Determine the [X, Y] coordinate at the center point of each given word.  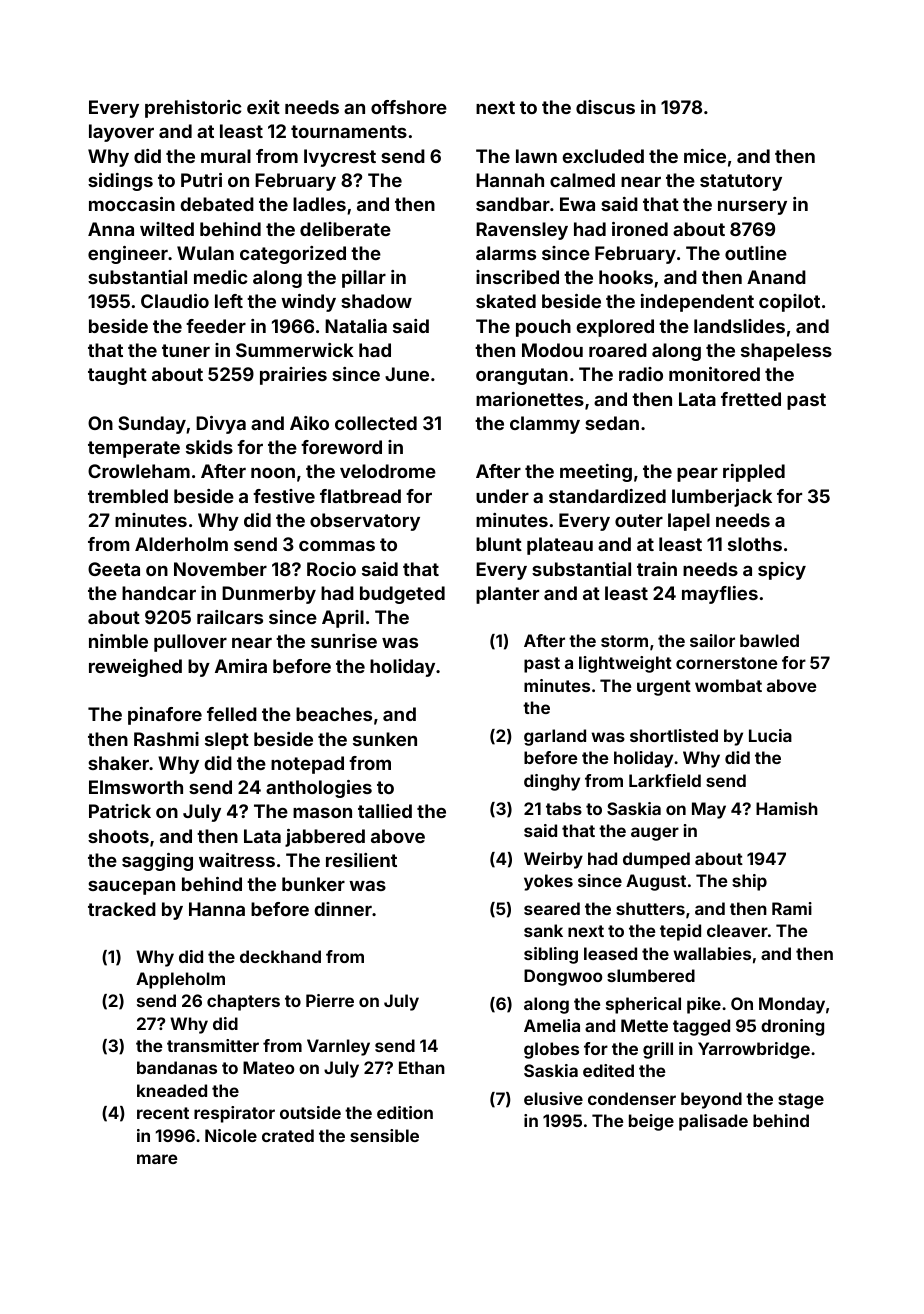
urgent [664, 688]
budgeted [402, 595]
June [407, 374]
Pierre [330, 1000]
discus [605, 107]
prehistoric [193, 109]
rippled [754, 473]
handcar [159, 593]
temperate [134, 449]
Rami [792, 908]
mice [705, 156]
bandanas [177, 1067]
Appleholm [180, 980]
